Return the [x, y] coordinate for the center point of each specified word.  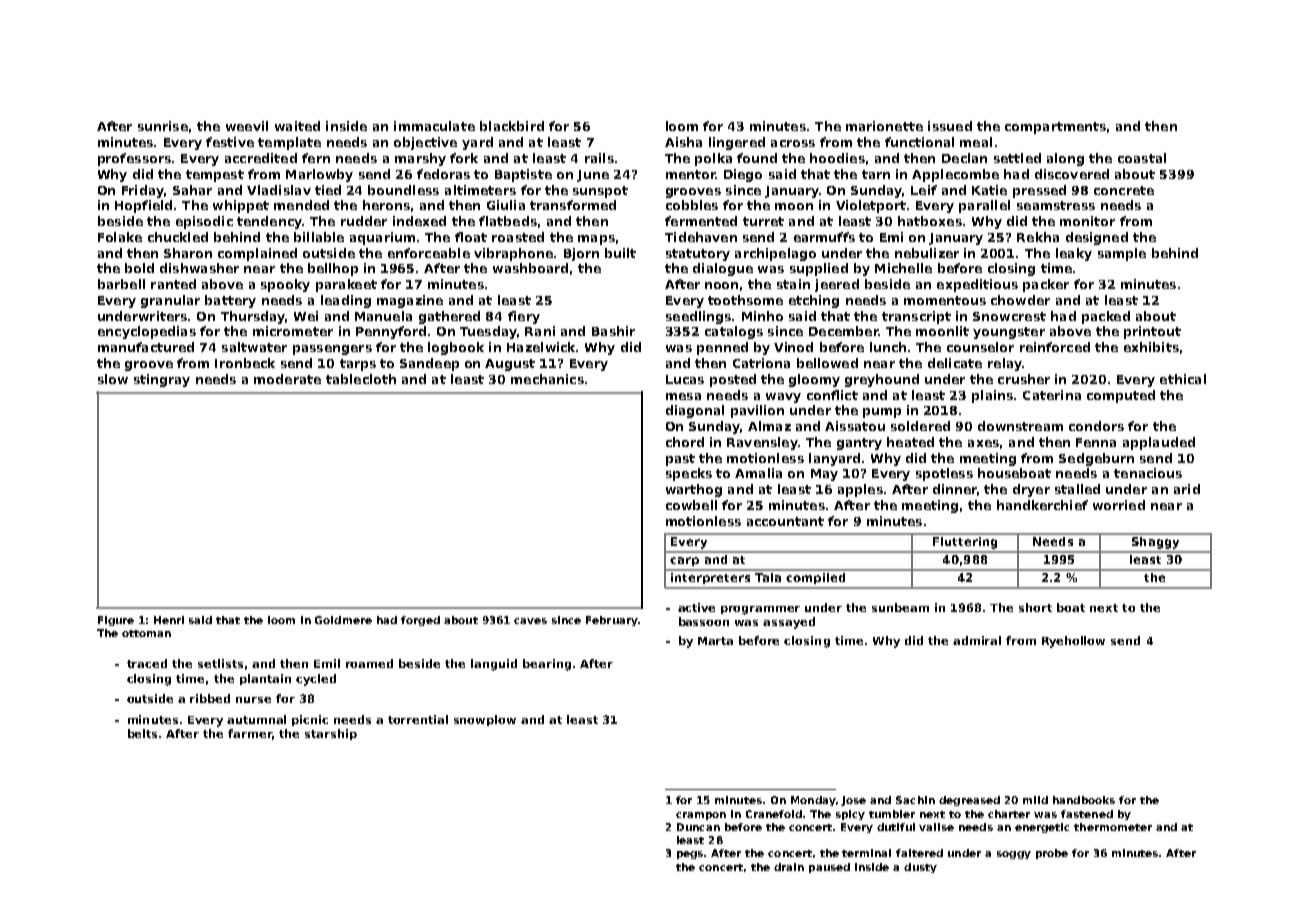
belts [142, 733]
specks [689, 474]
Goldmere [343, 620]
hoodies [837, 158]
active [696, 607]
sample [1122, 254]
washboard [530, 268]
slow [113, 379]
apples [860, 490]
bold [139, 268]
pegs [690, 855]
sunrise [163, 126]
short [1035, 607]
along [1065, 159]
